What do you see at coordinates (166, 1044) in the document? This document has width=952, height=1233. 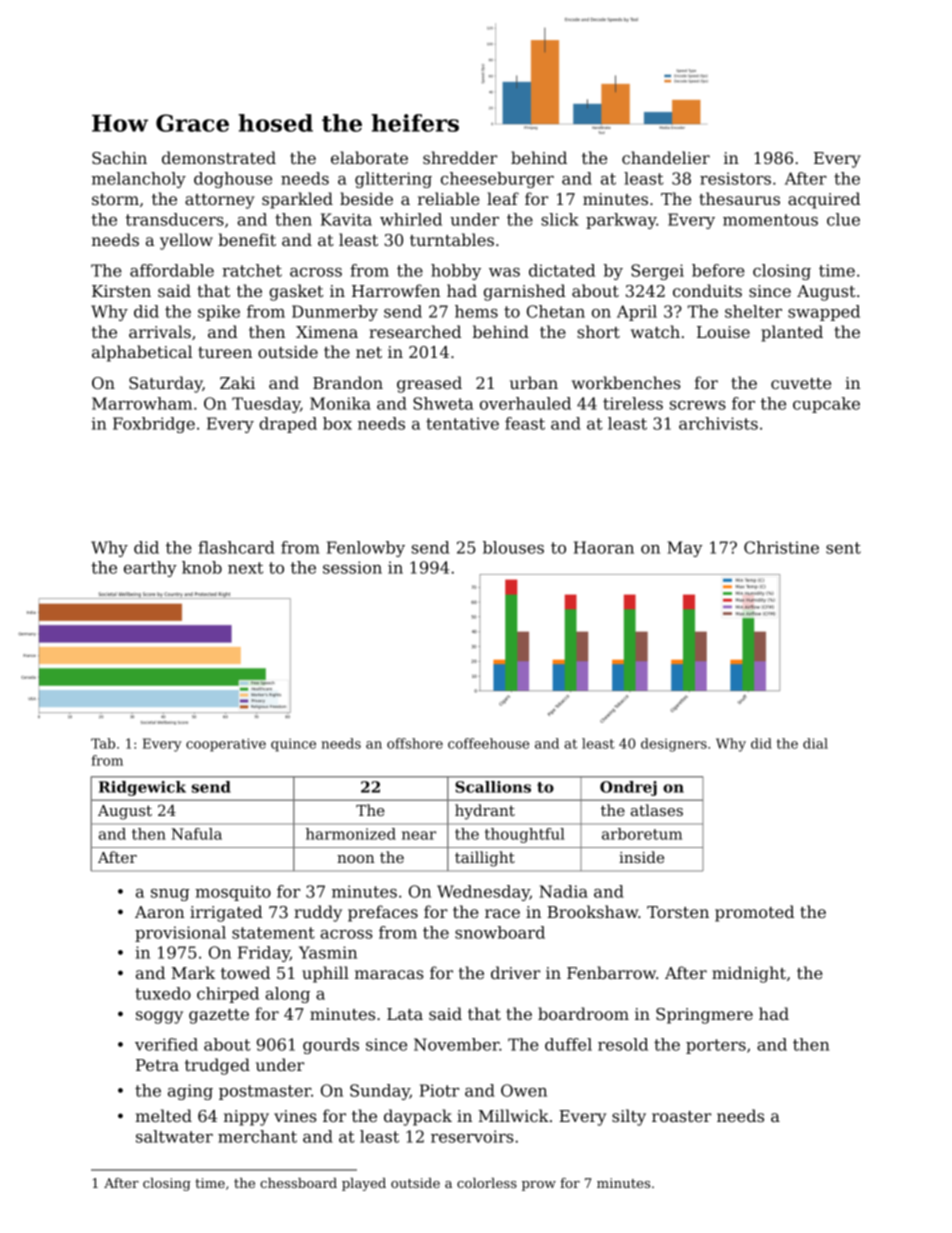 I see `verified` at bounding box center [166, 1044].
